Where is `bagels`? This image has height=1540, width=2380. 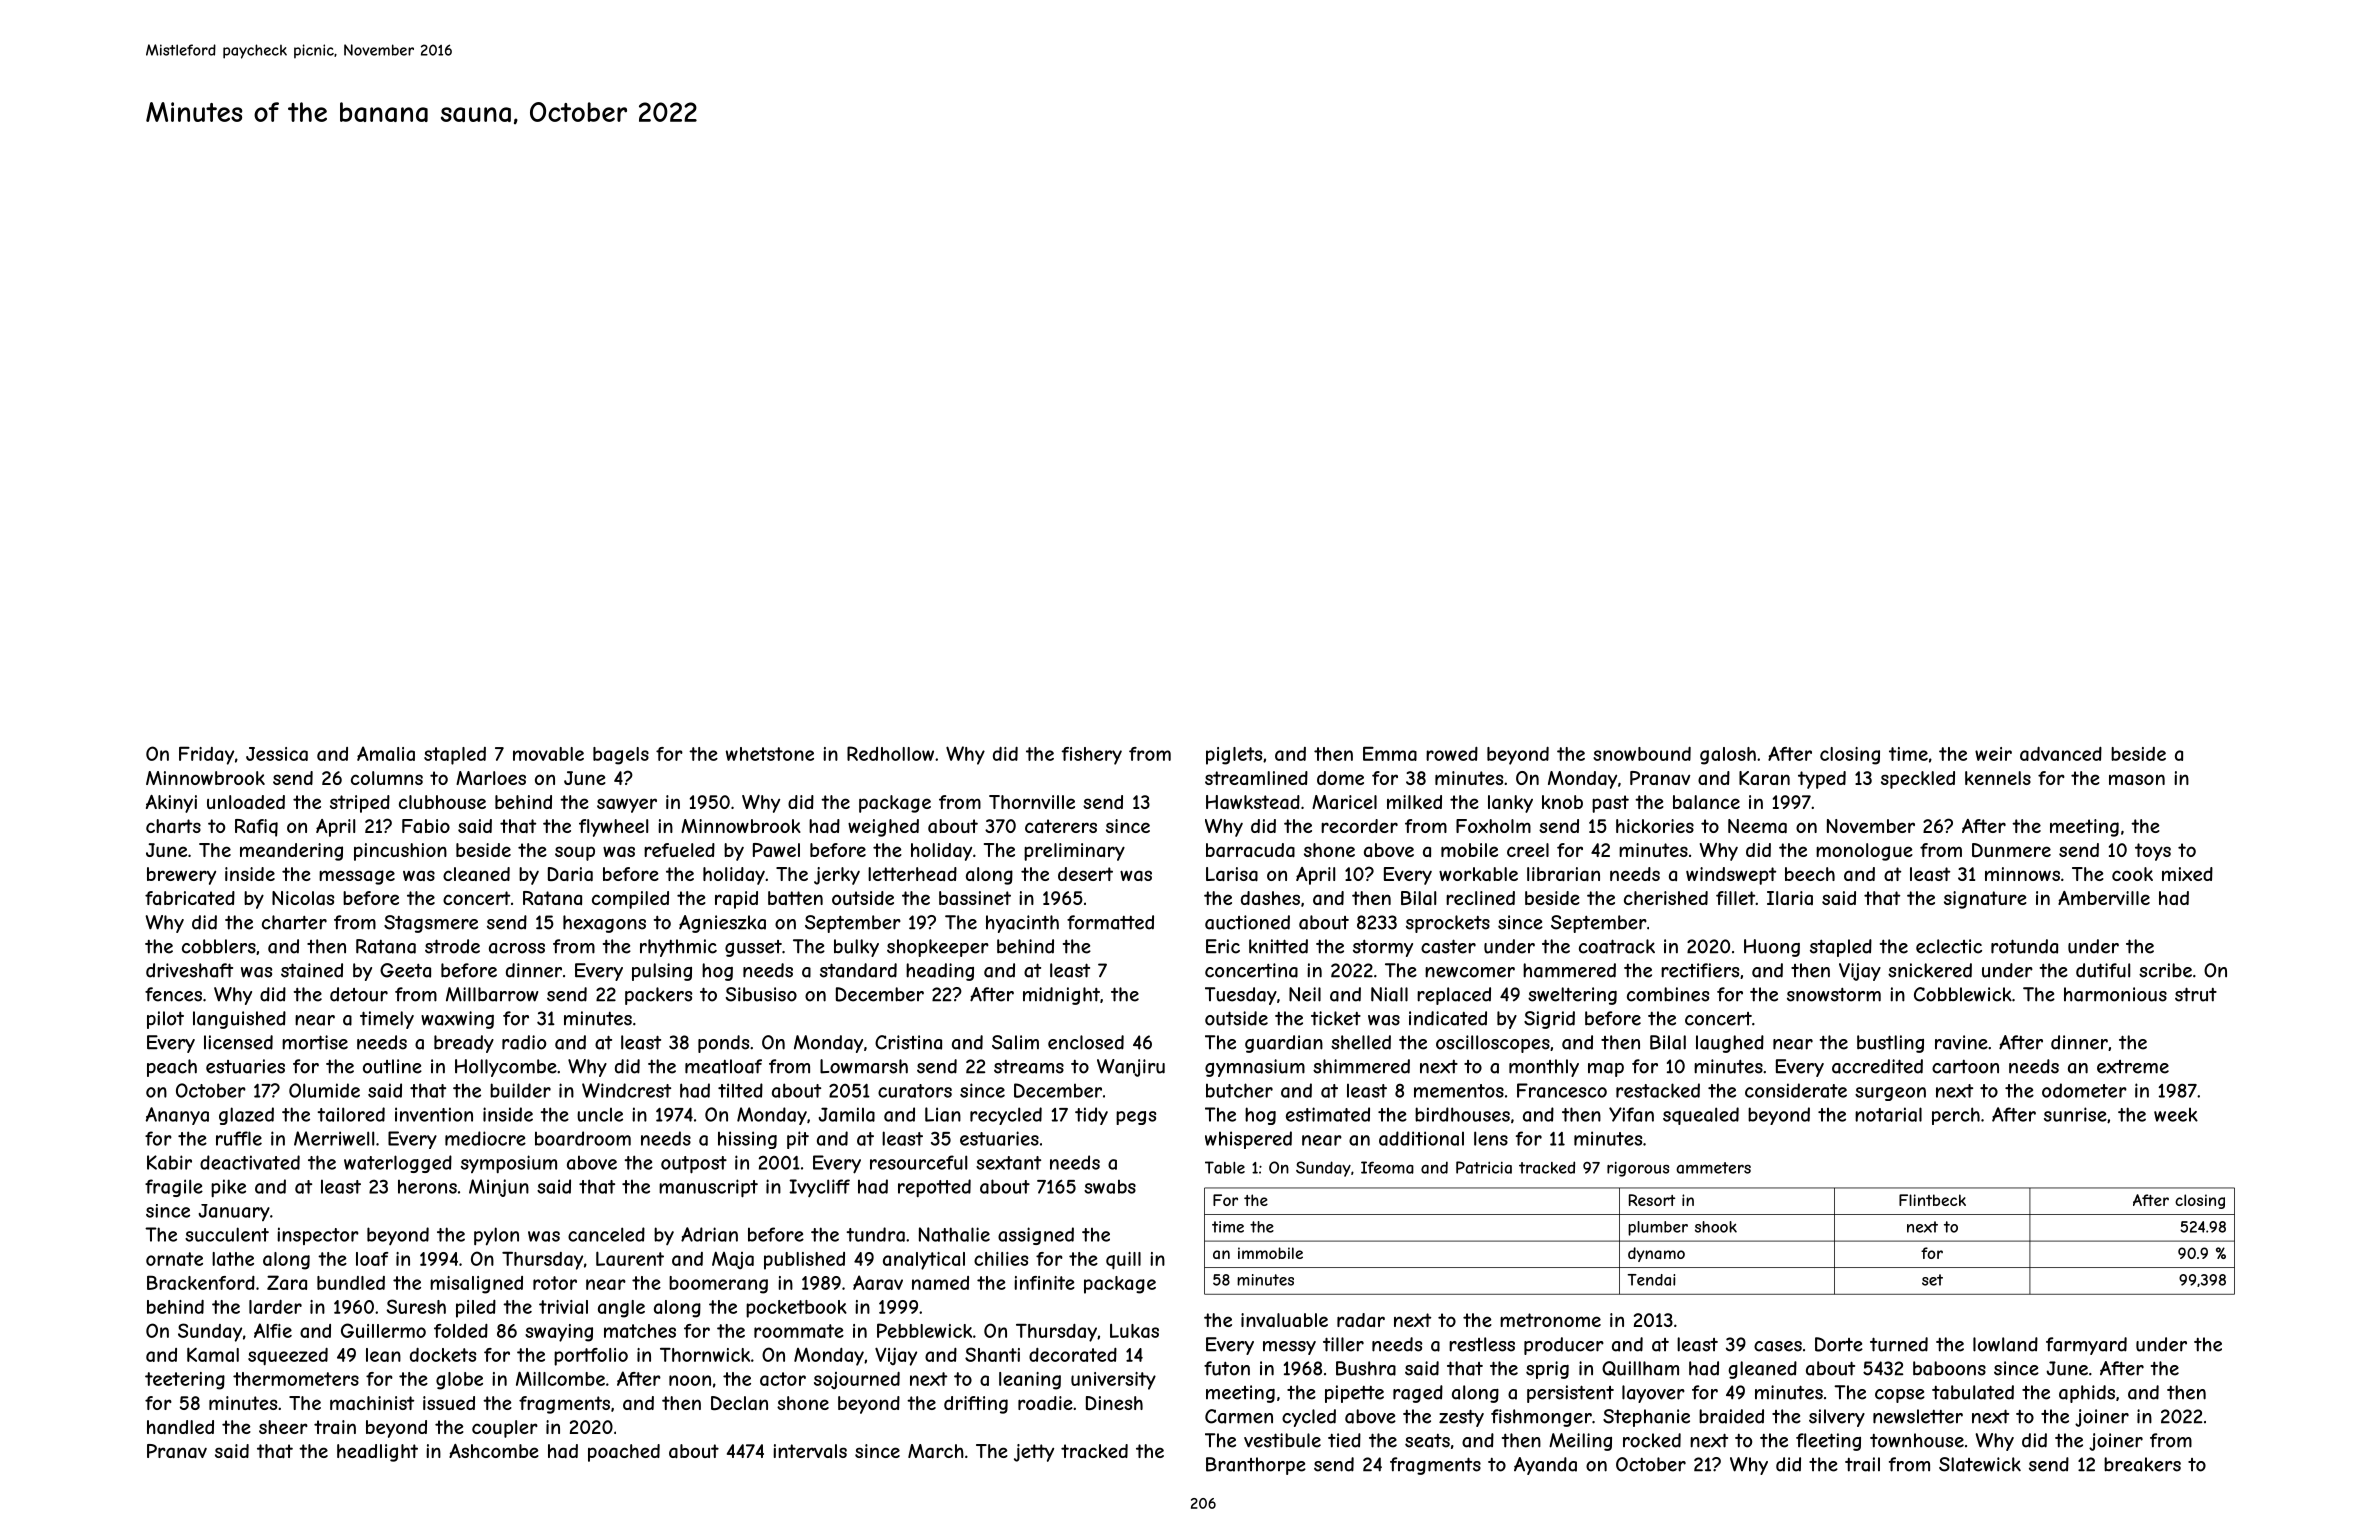 bagels is located at coordinates (621, 756).
